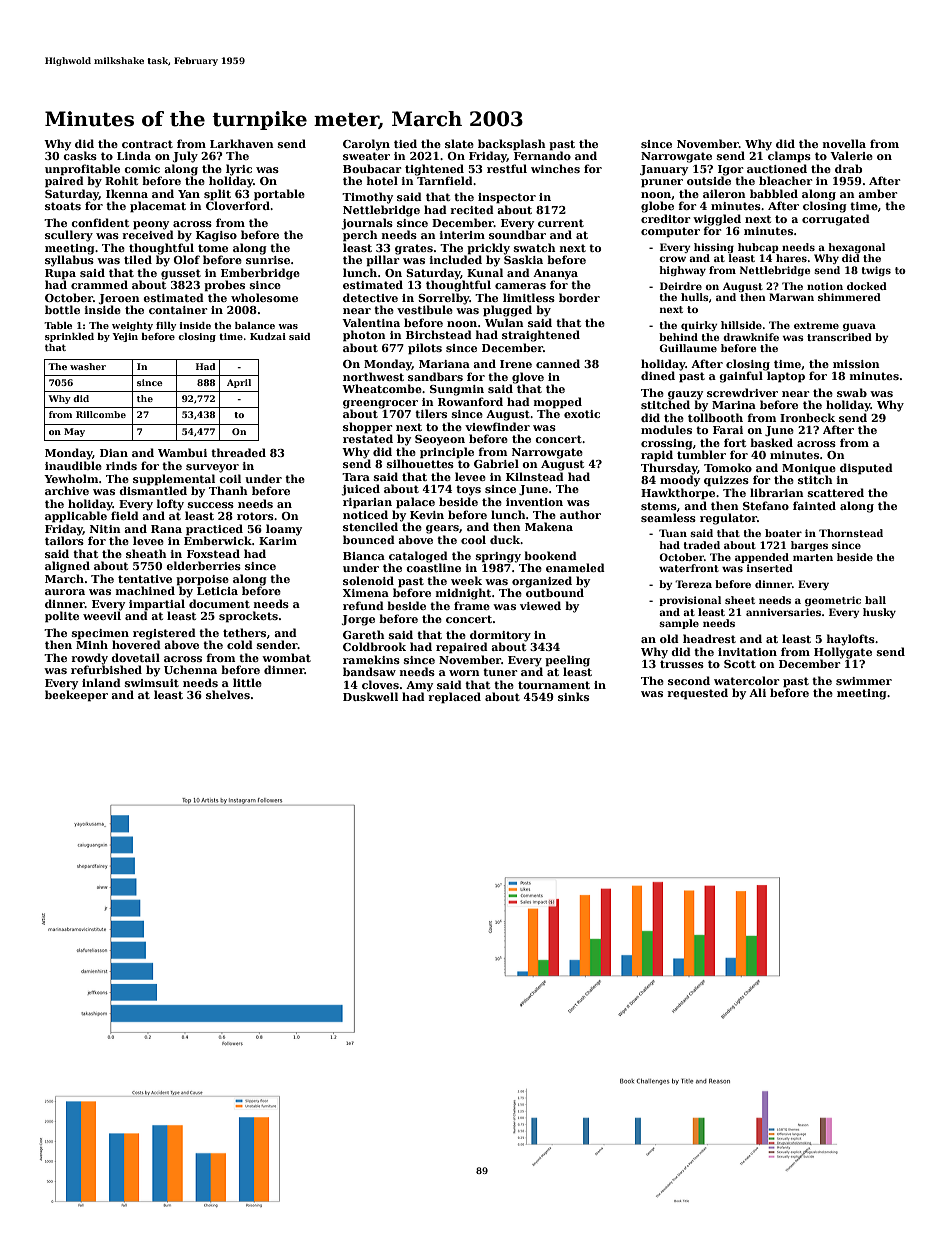 The width and height of the screenshot is (952, 1233). What do you see at coordinates (228, 694) in the screenshot?
I see `shelves` at bounding box center [228, 694].
